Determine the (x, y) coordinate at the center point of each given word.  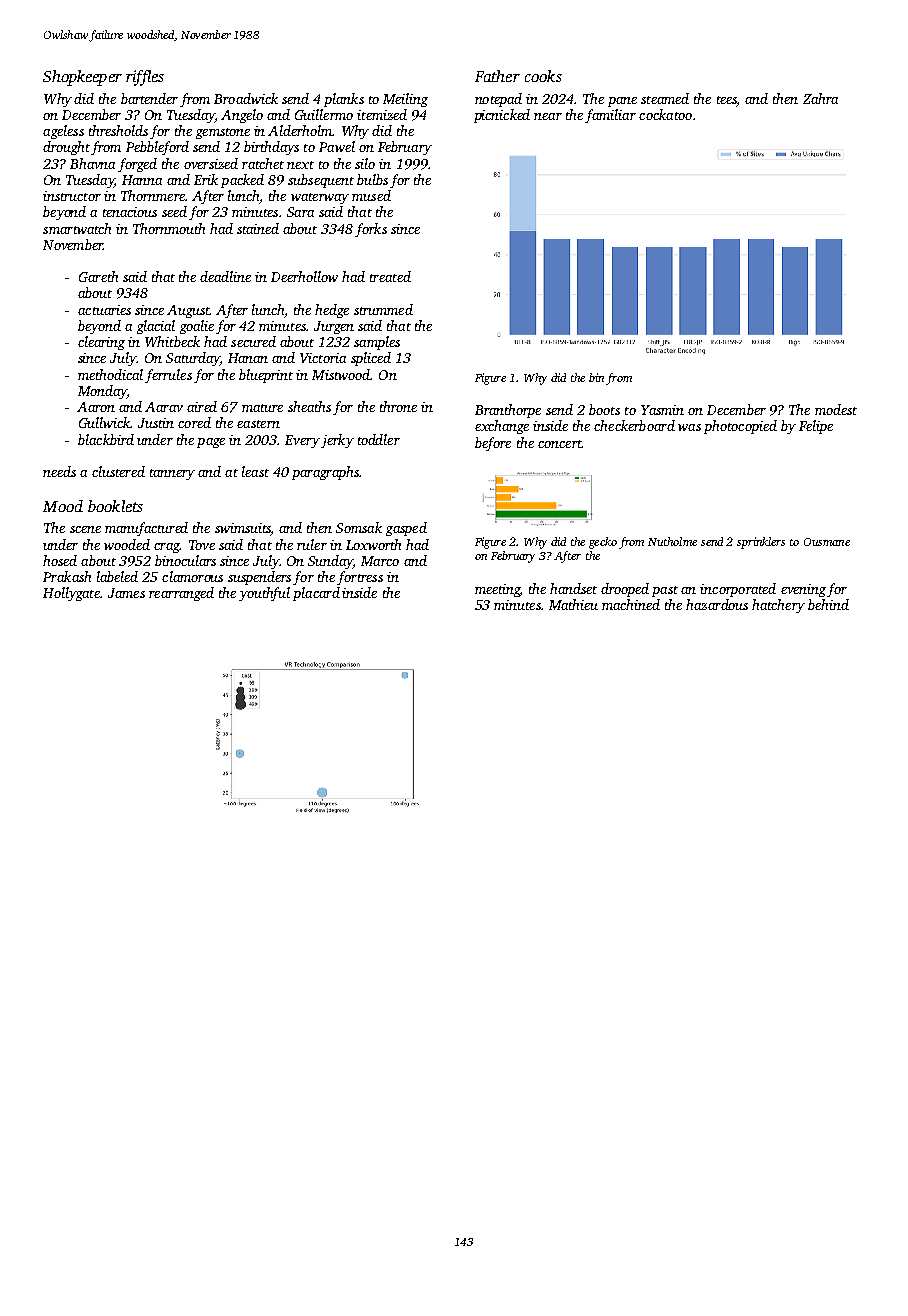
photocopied (740, 427)
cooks (543, 76)
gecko (603, 543)
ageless (63, 132)
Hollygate (71, 594)
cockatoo (665, 114)
